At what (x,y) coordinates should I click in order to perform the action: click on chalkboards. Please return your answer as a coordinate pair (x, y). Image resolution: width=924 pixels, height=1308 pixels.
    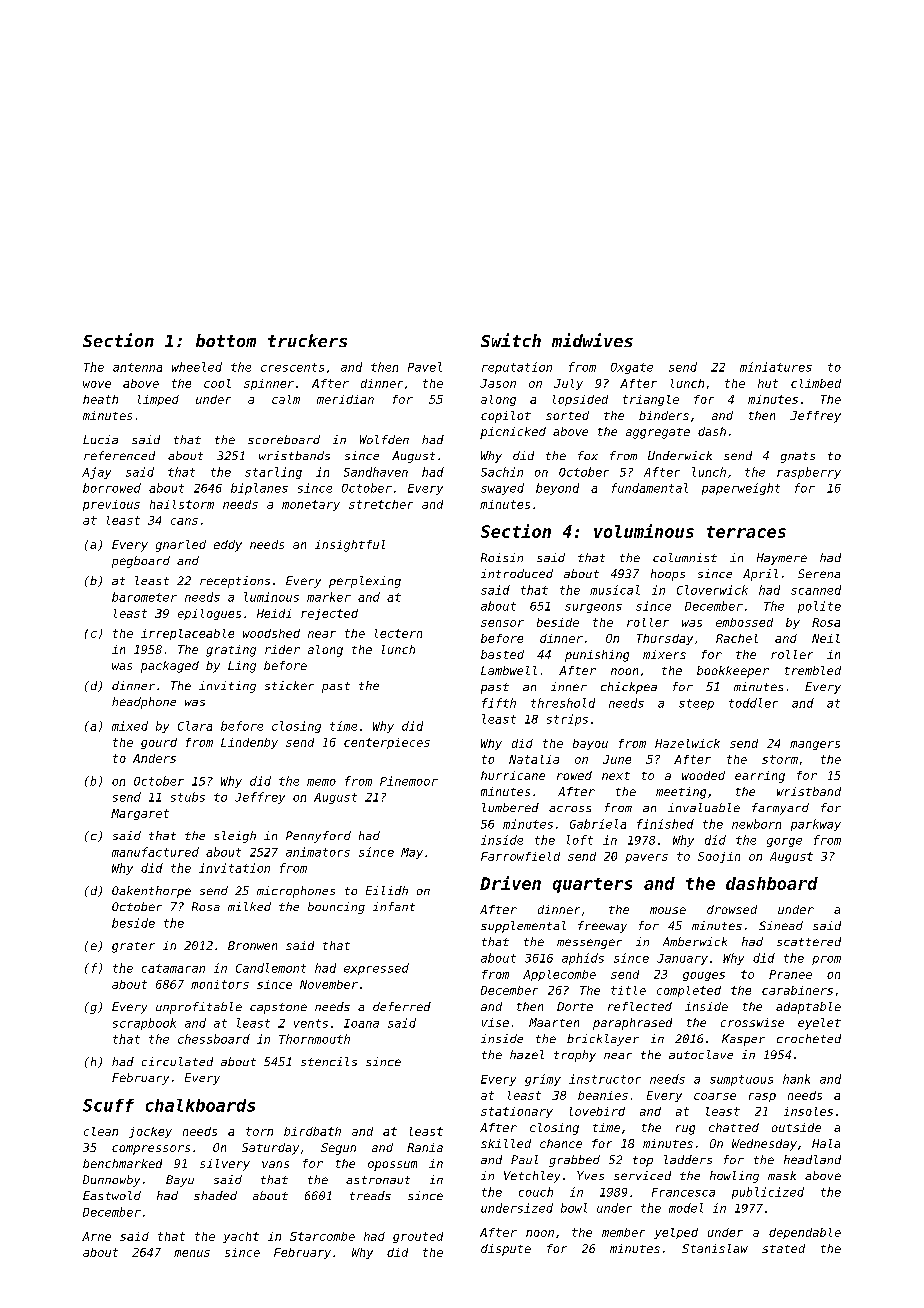
    Looking at the image, I should click on (200, 1105).
